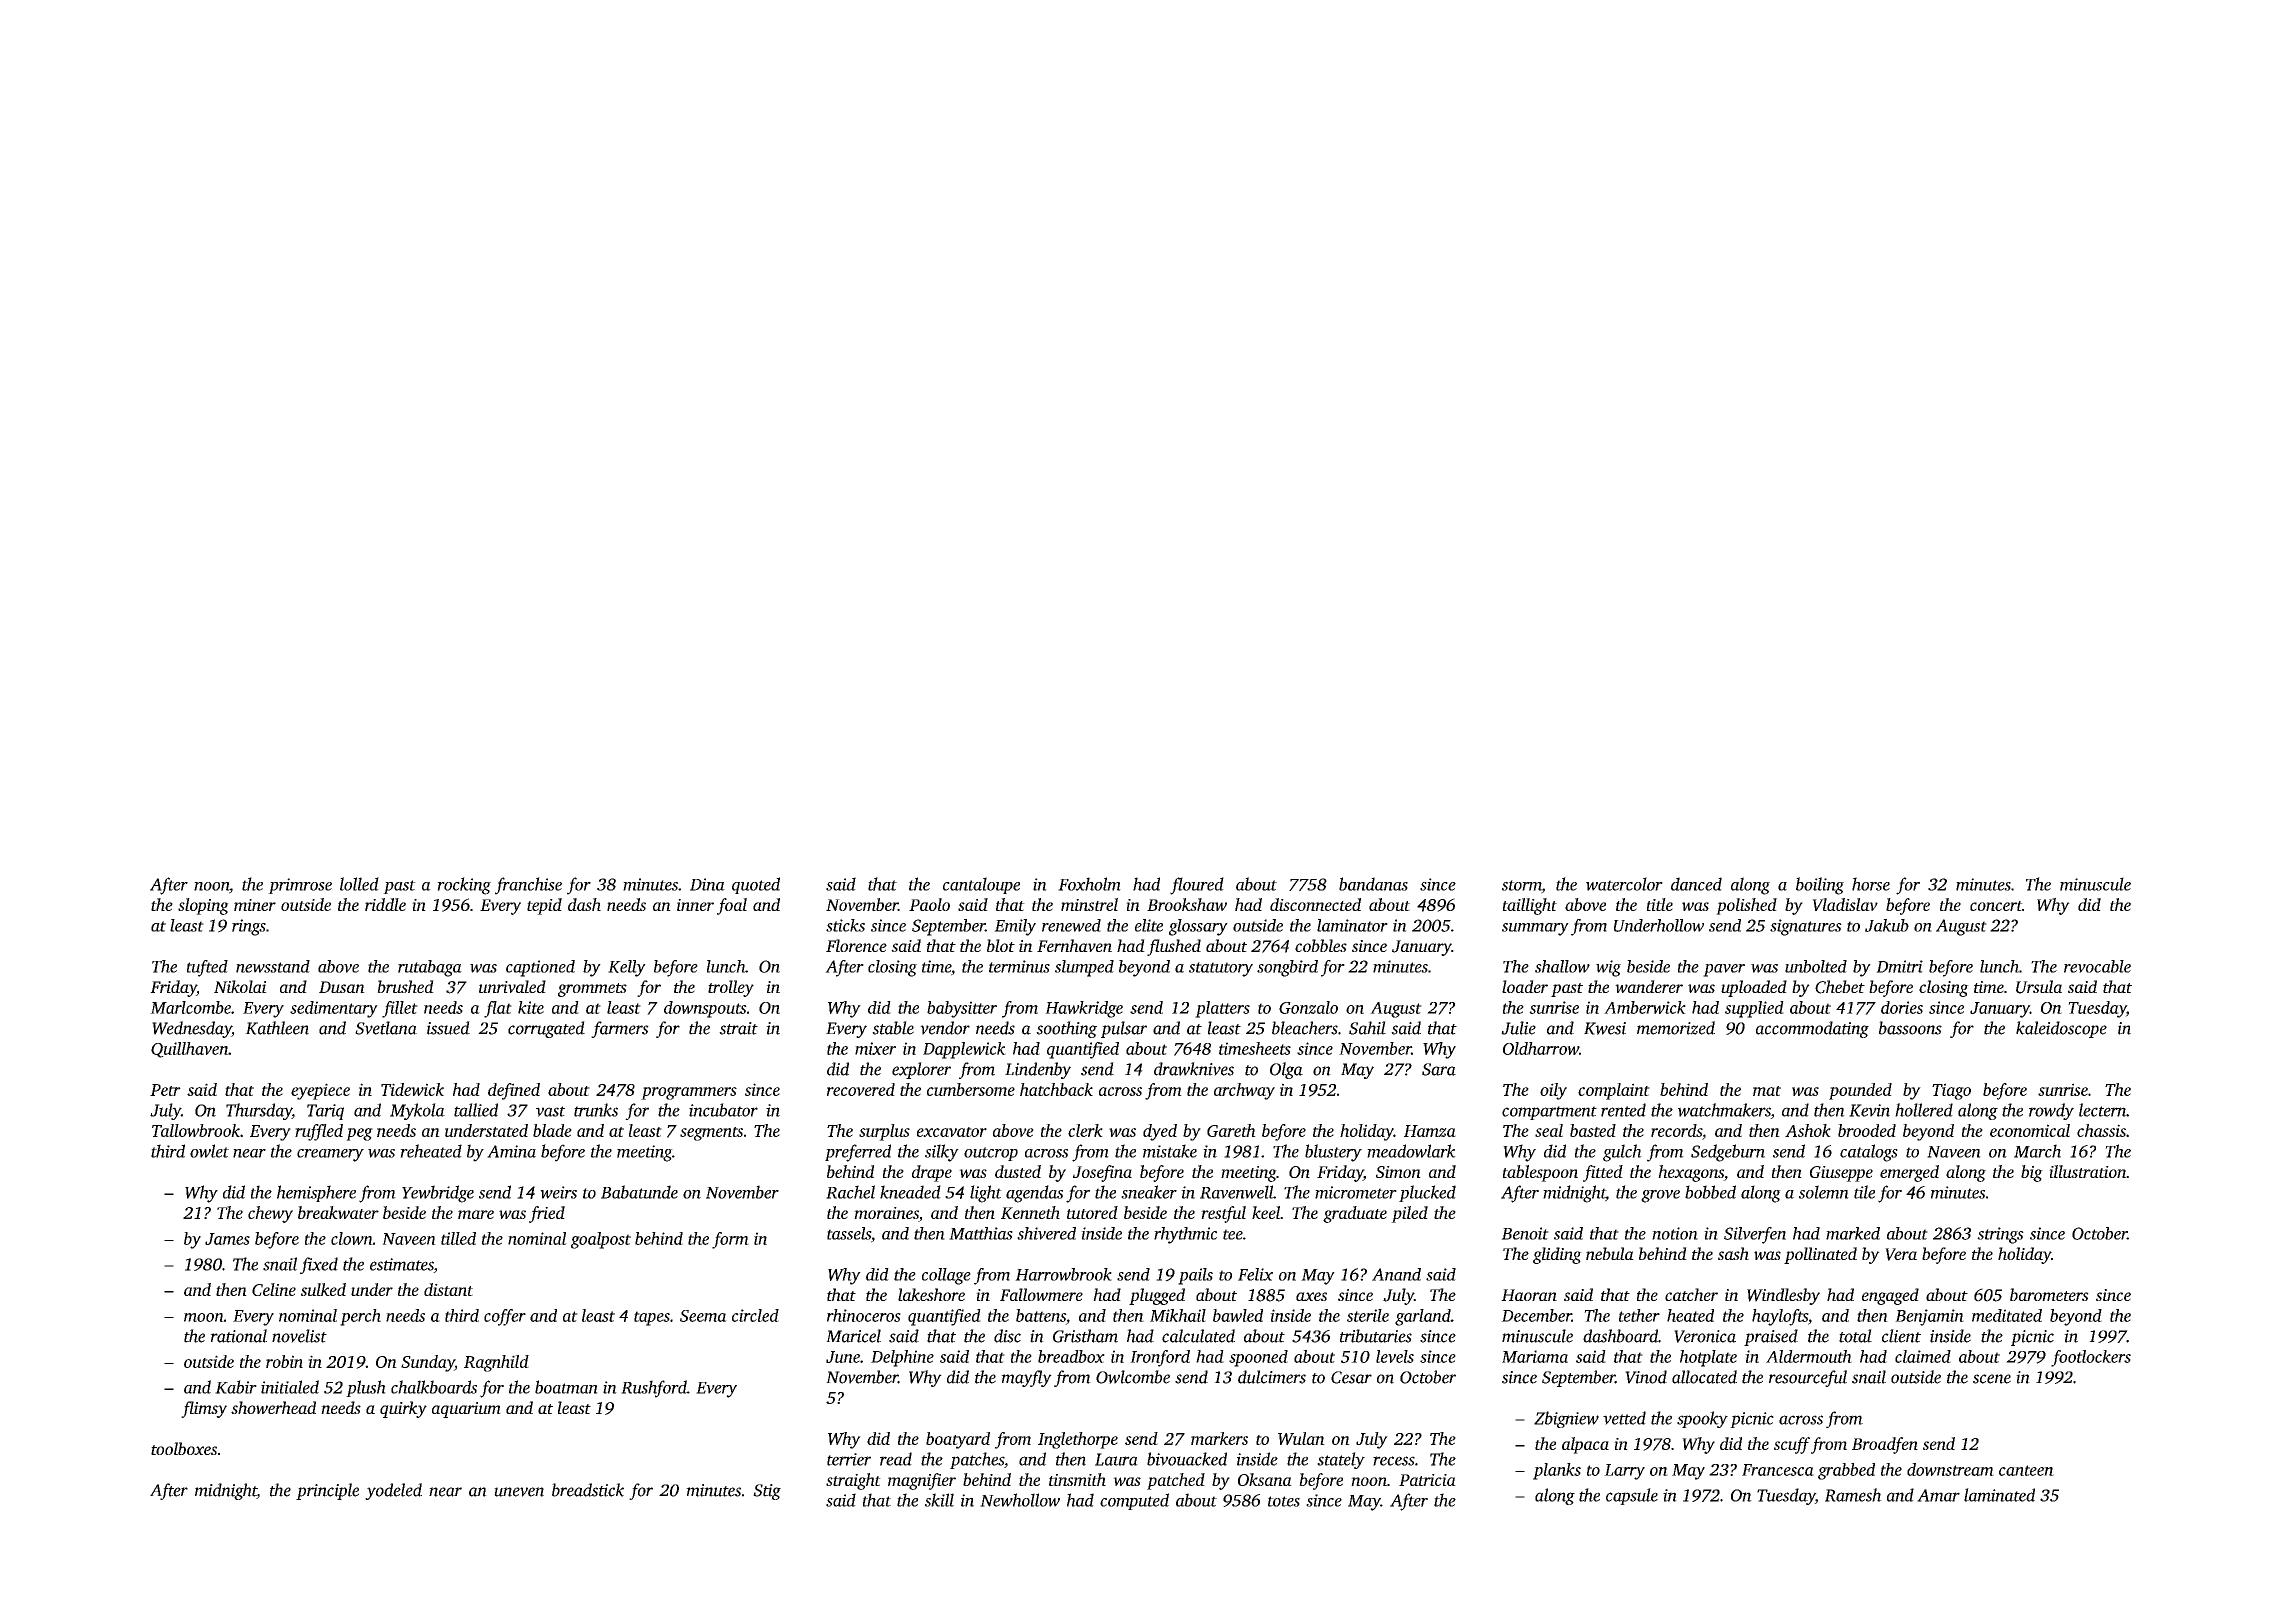 This page has height=1614, width=2282. What do you see at coordinates (654, 1389) in the page?
I see `Rushford` at bounding box center [654, 1389].
